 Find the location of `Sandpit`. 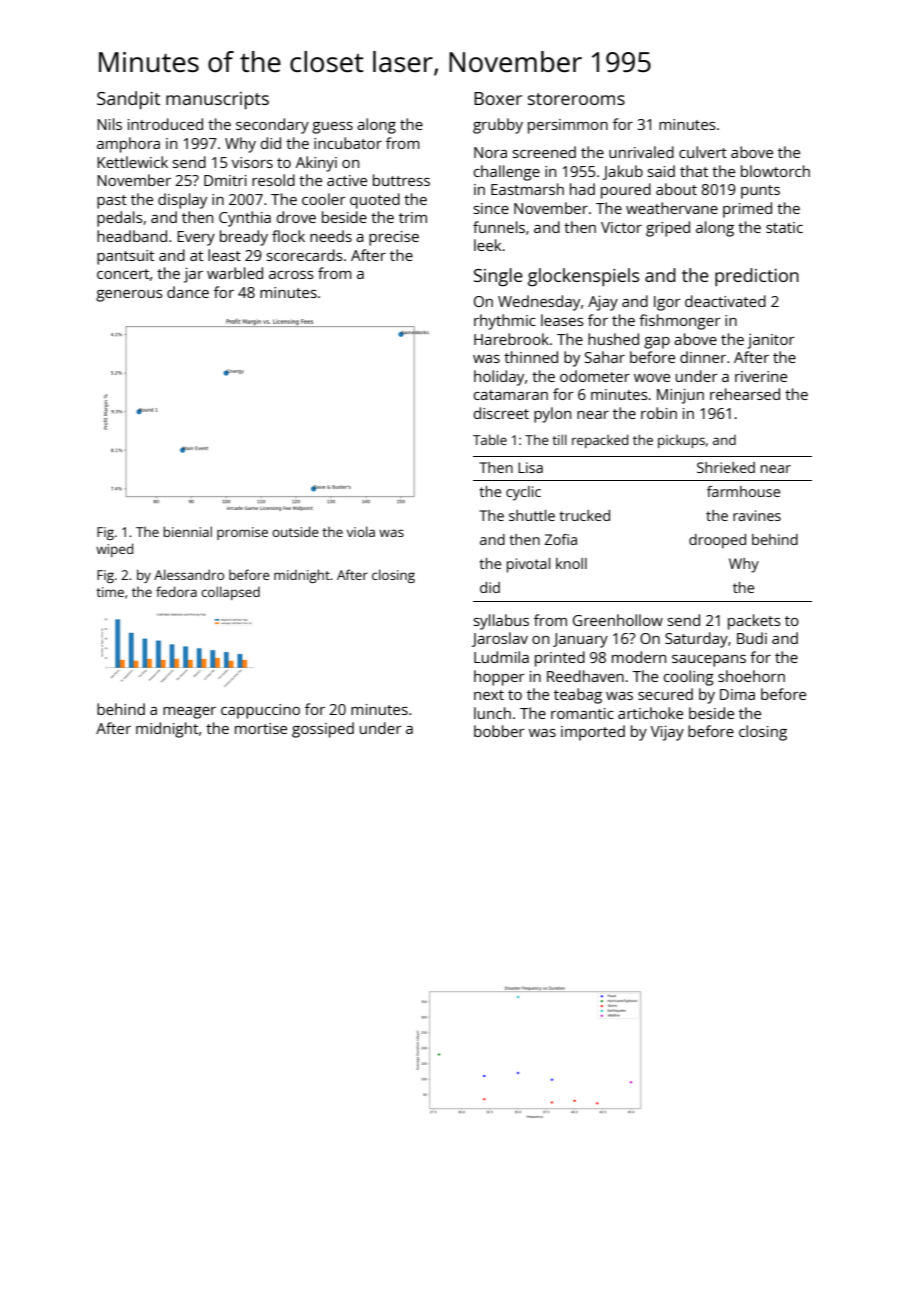

Sandpit is located at coordinates (128, 100).
